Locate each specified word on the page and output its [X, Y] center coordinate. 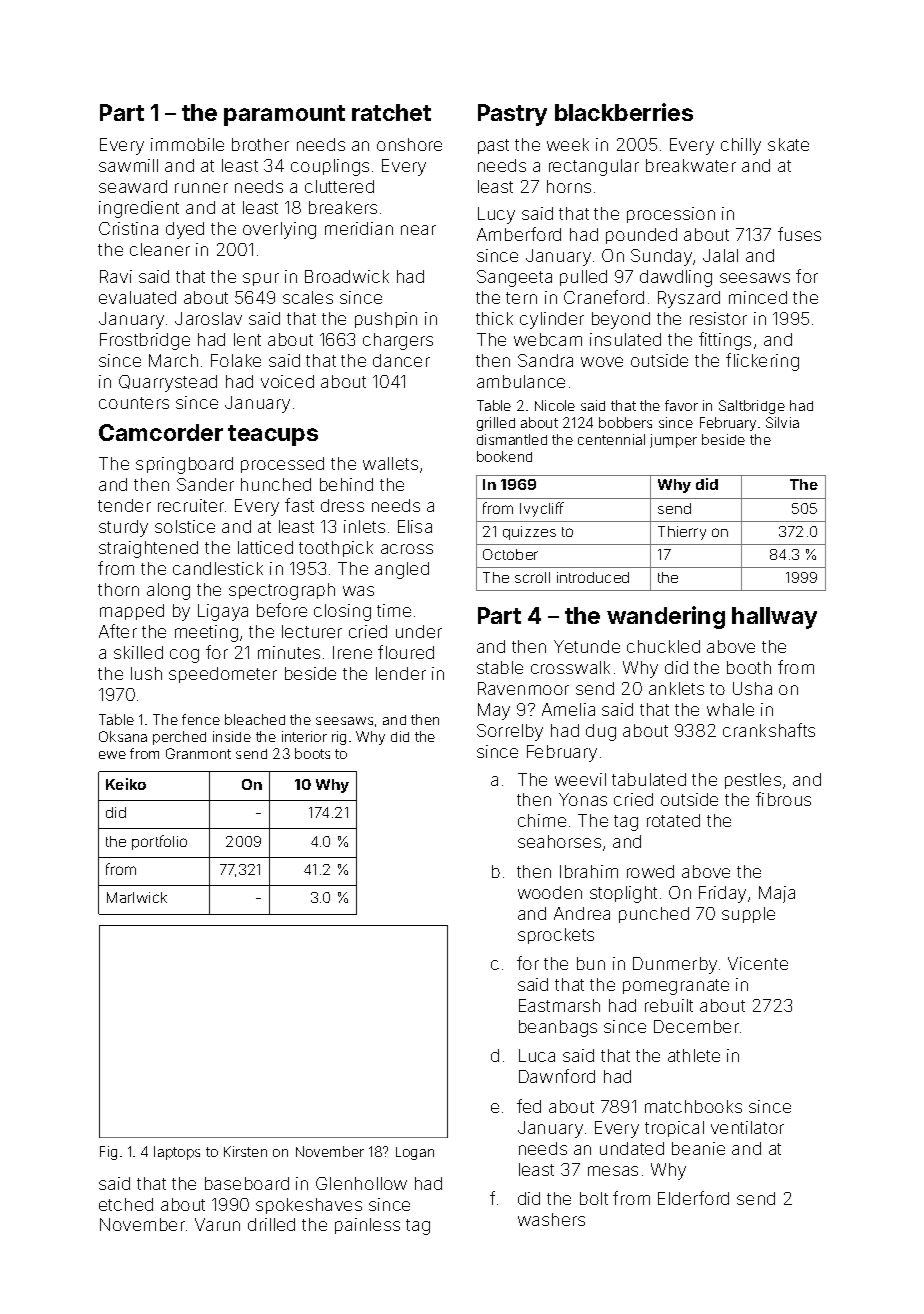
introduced [593, 577]
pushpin [386, 320]
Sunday [661, 257]
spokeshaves [309, 1206]
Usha [752, 688]
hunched [276, 484]
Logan [415, 1153]
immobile [187, 144]
